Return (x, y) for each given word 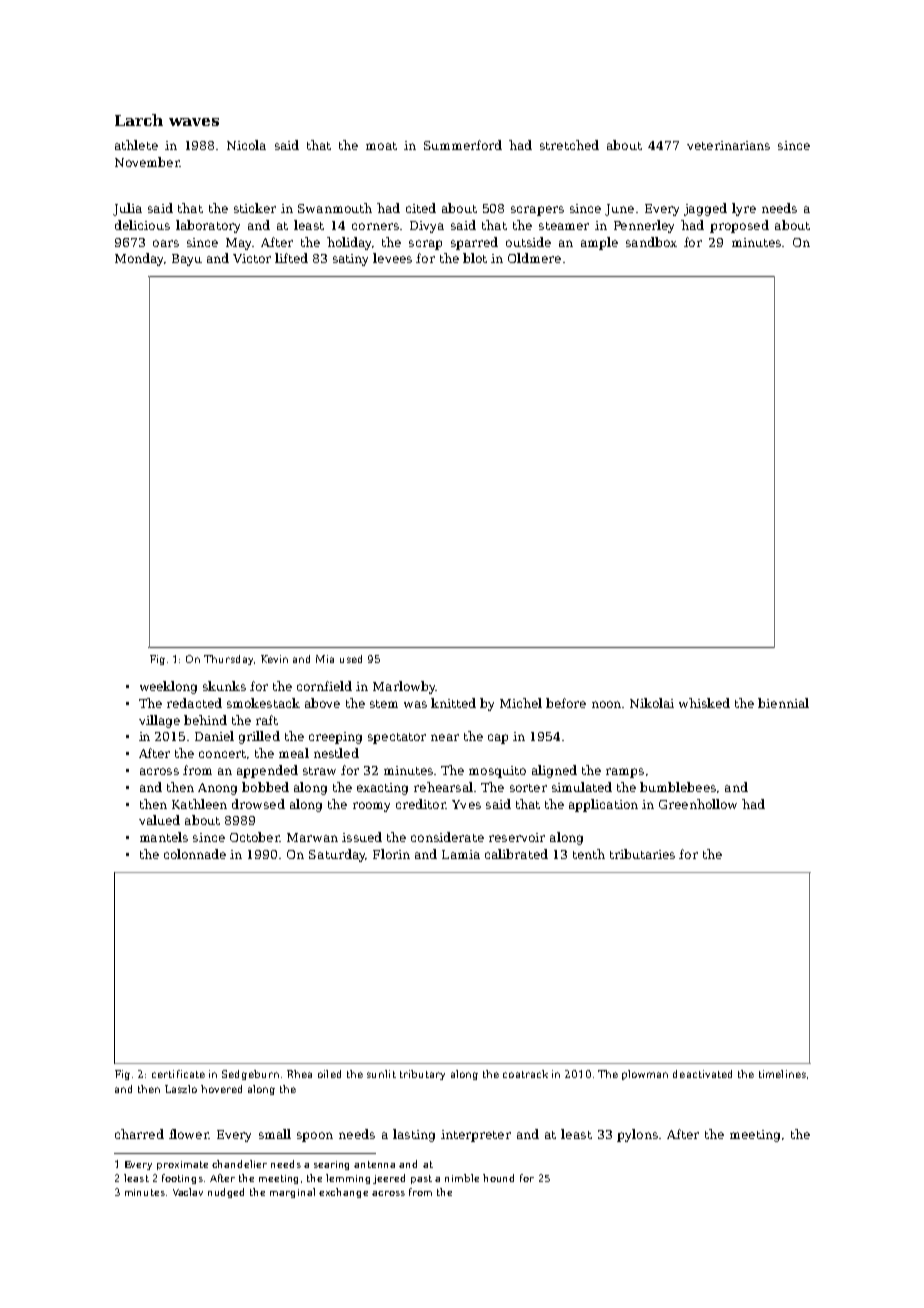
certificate (178, 1074)
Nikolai (652, 703)
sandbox (651, 242)
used (351, 659)
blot (475, 258)
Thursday (228, 660)
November (147, 162)
